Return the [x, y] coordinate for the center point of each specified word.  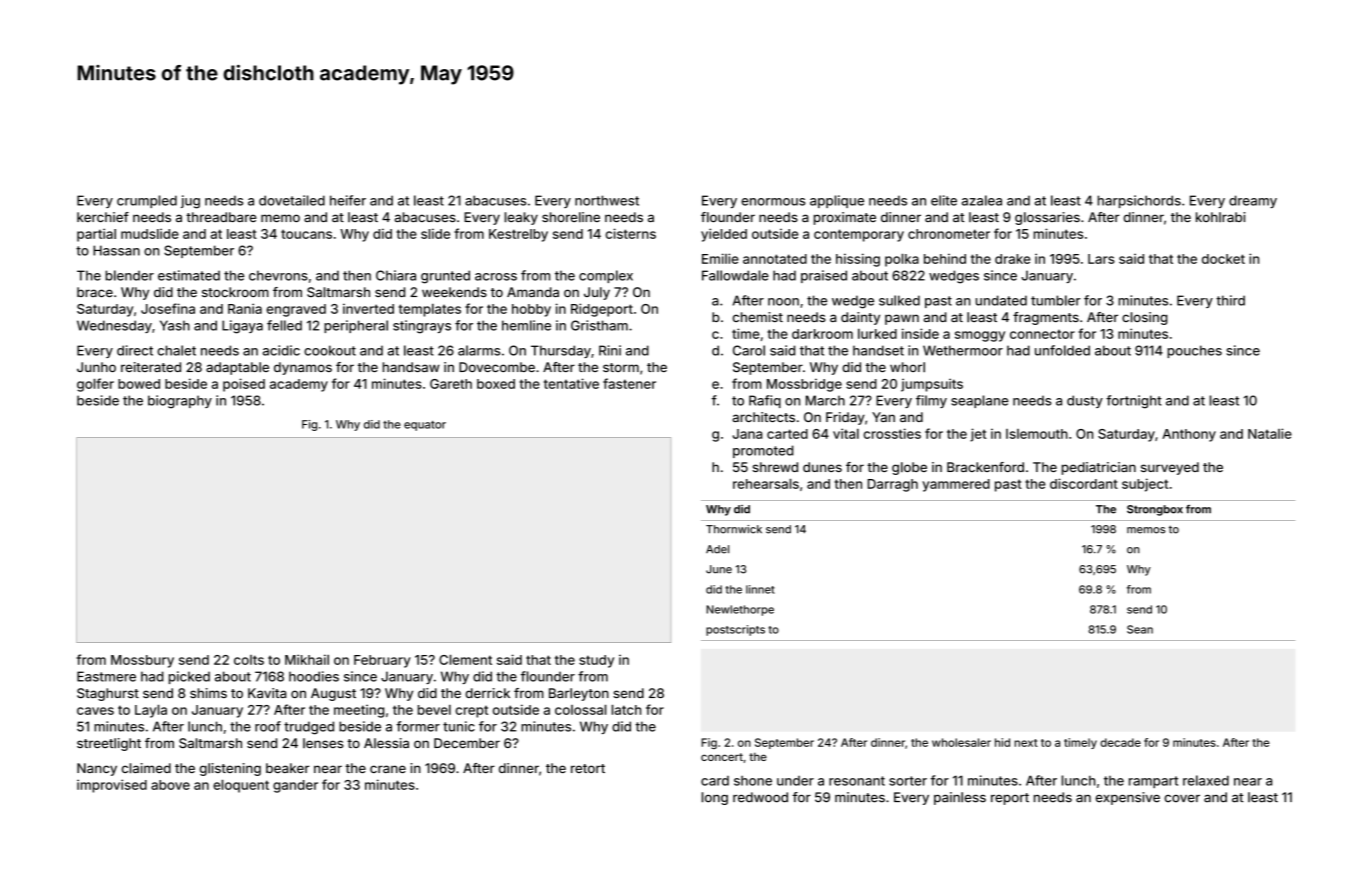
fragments [1046, 318]
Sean [1140, 629]
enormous [773, 202]
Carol [749, 350]
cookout [330, 350]
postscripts [735, 630]
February [382, 661]
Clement [465, 659]
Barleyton [579, 694]
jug [190, 202]
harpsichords [1139, 201]
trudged [309, 728]
